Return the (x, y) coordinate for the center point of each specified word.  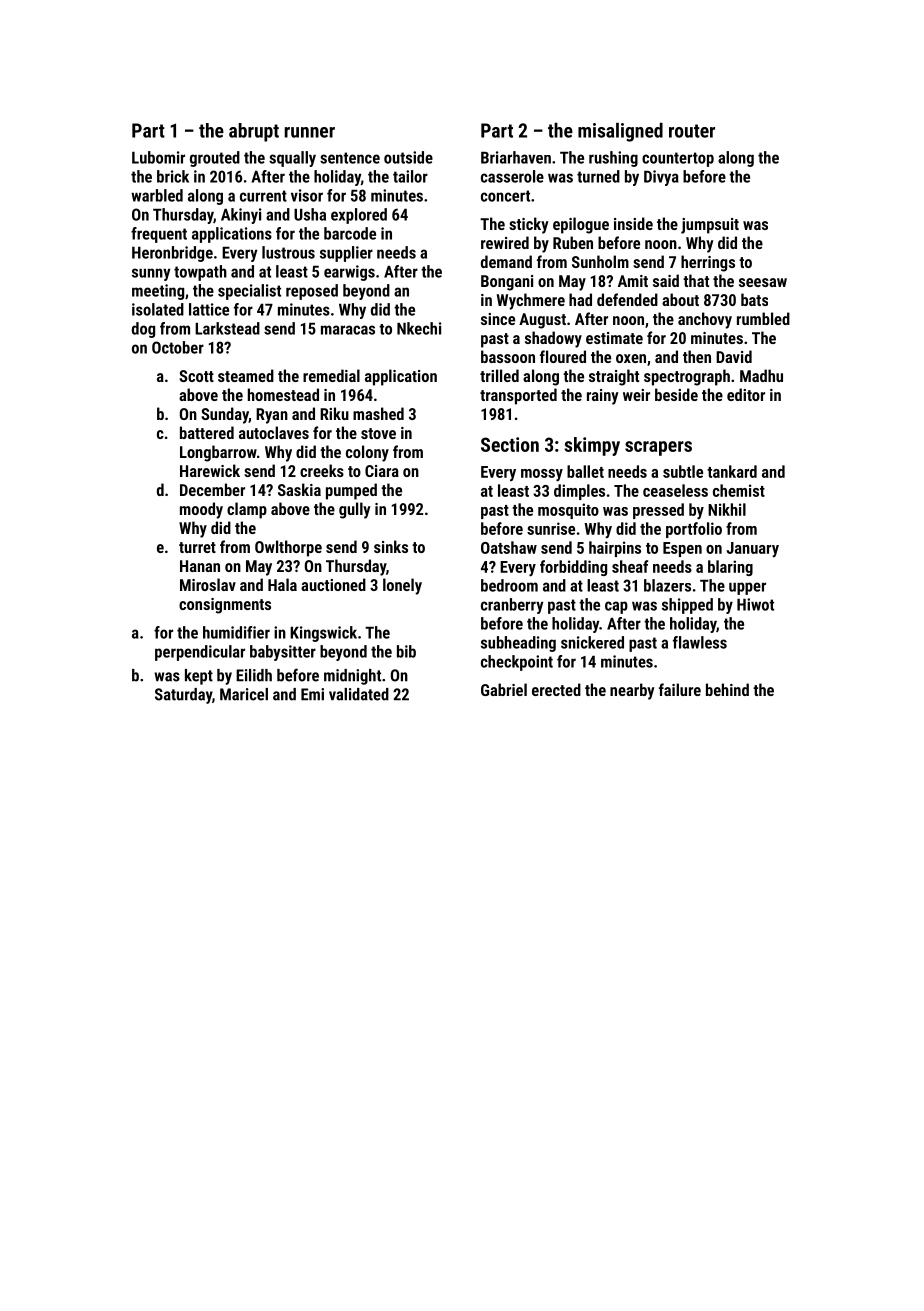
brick (173, 176)
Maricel (244, 694)
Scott (196, 376)
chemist (739, 490)
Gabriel (504, 689)
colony (367, 453)
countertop (678, 159)
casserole (512, 176)
